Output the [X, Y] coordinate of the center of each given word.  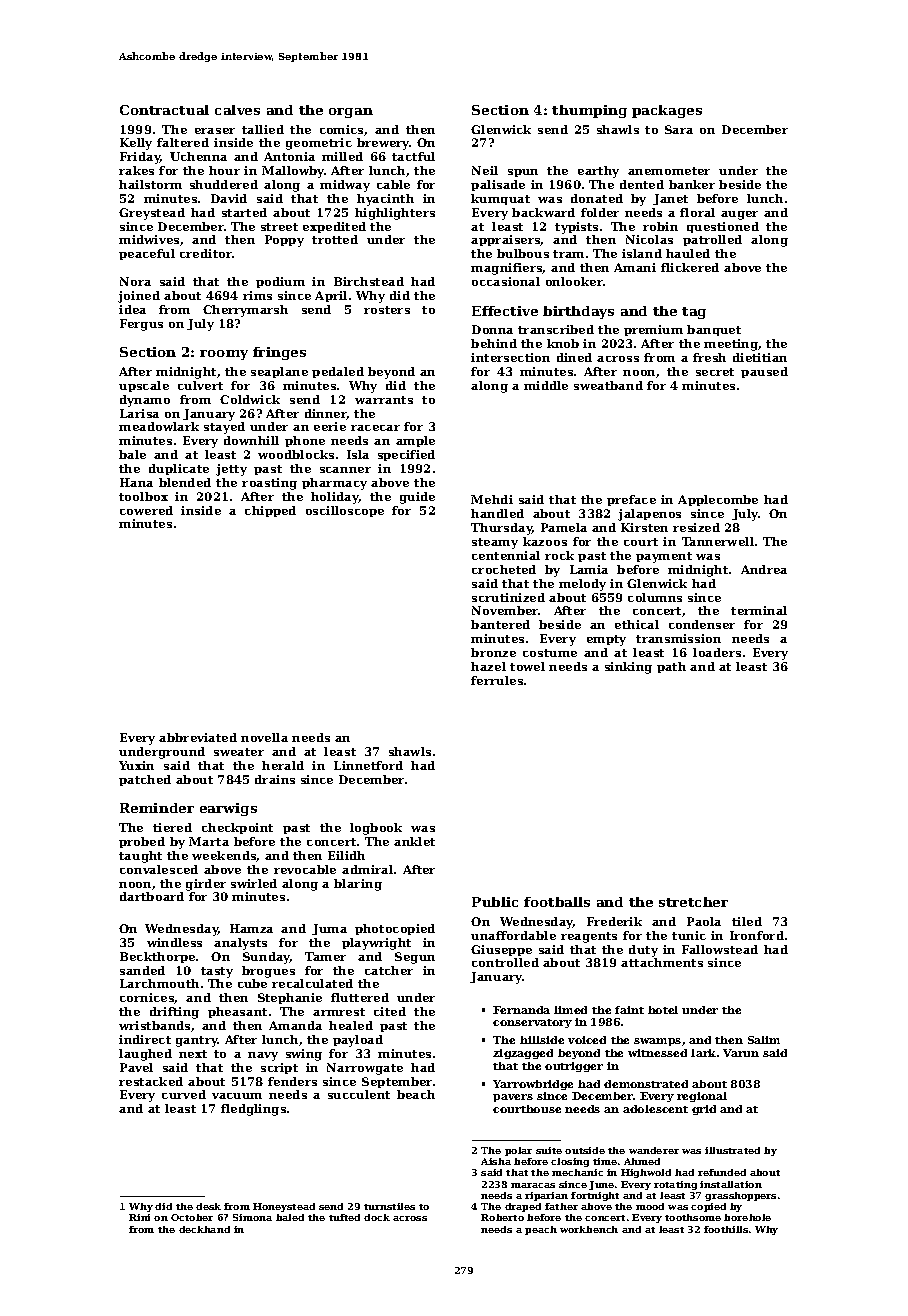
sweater [239, 752]
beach [416, 1094]
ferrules [497, 680]
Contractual [164, 110]
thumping [589, 111]
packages [667, 111]
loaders [717, 652]
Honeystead [284, 1207]
